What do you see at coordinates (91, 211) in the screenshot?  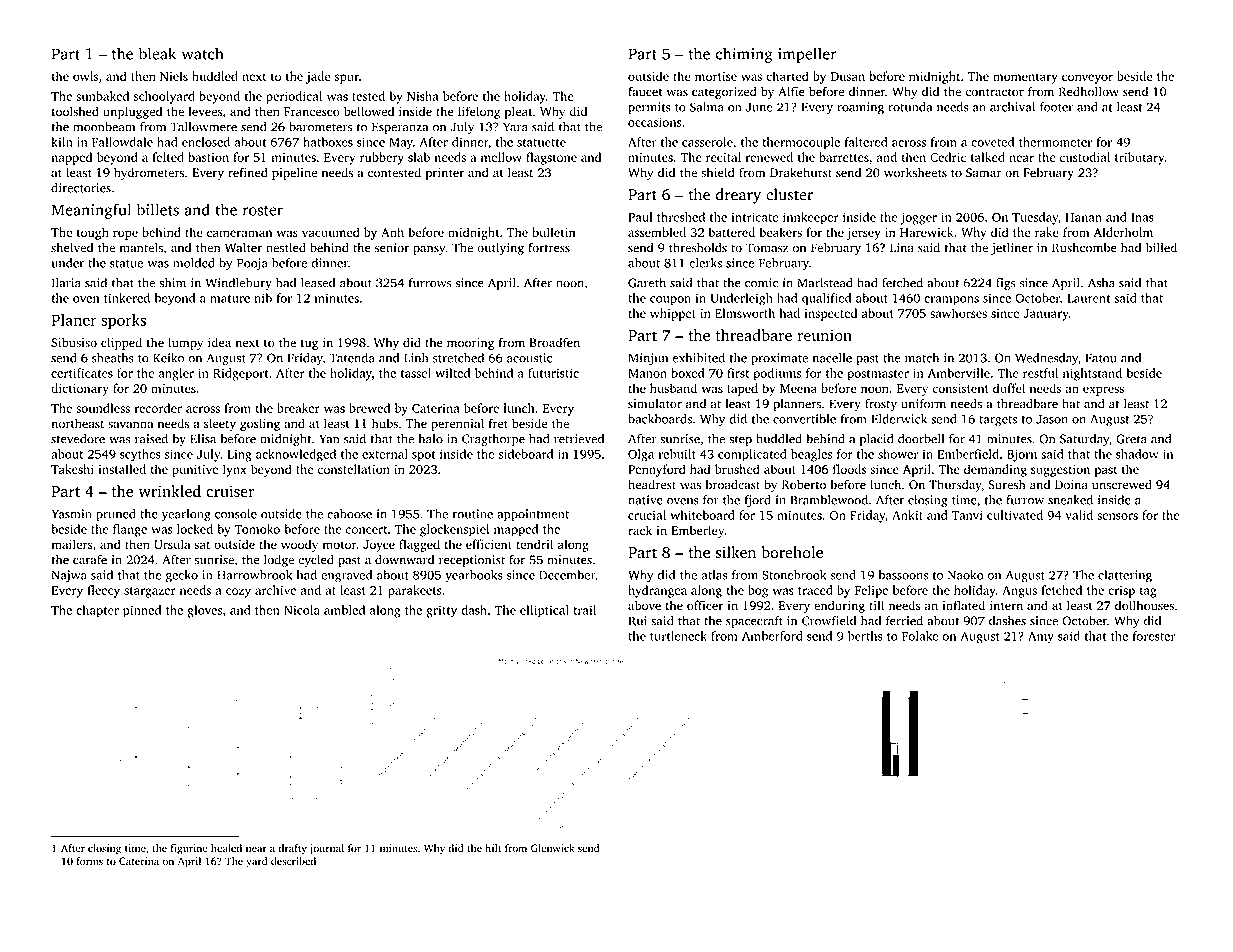 I see `Meaningful` at bounding box center [91, 211].
